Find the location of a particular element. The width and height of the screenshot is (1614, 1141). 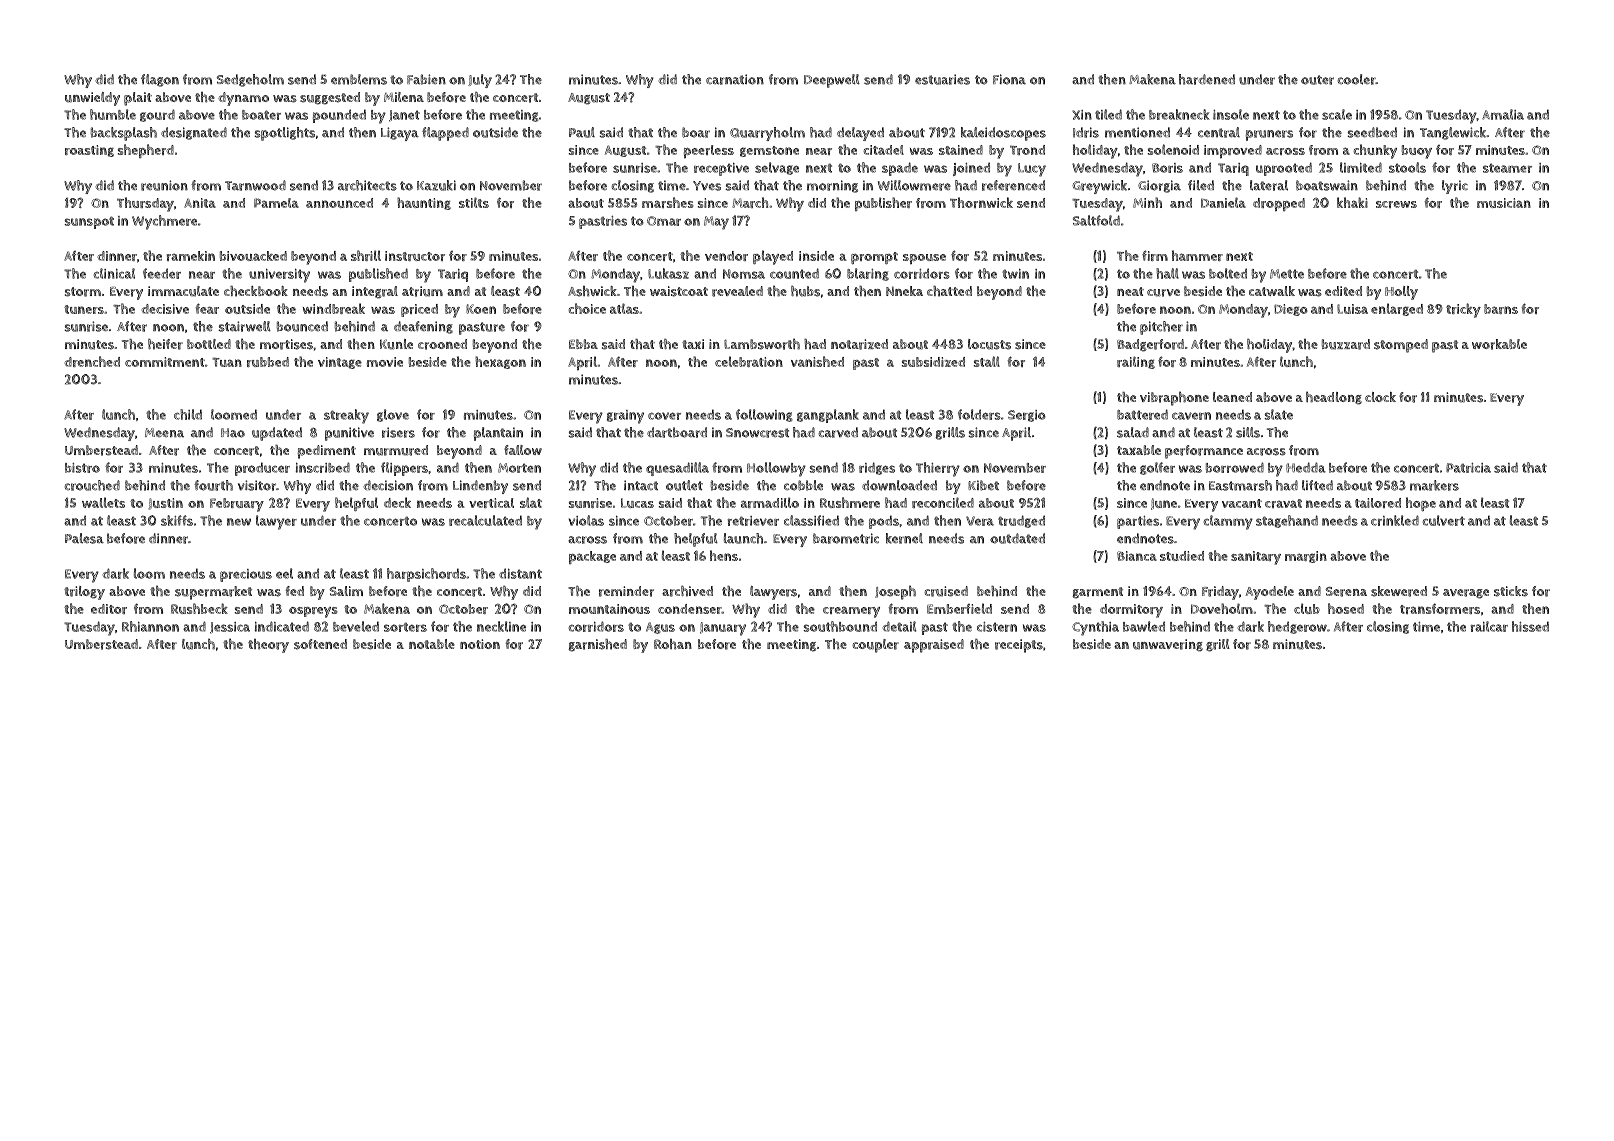

June is located at coordinates (1164, 504).
